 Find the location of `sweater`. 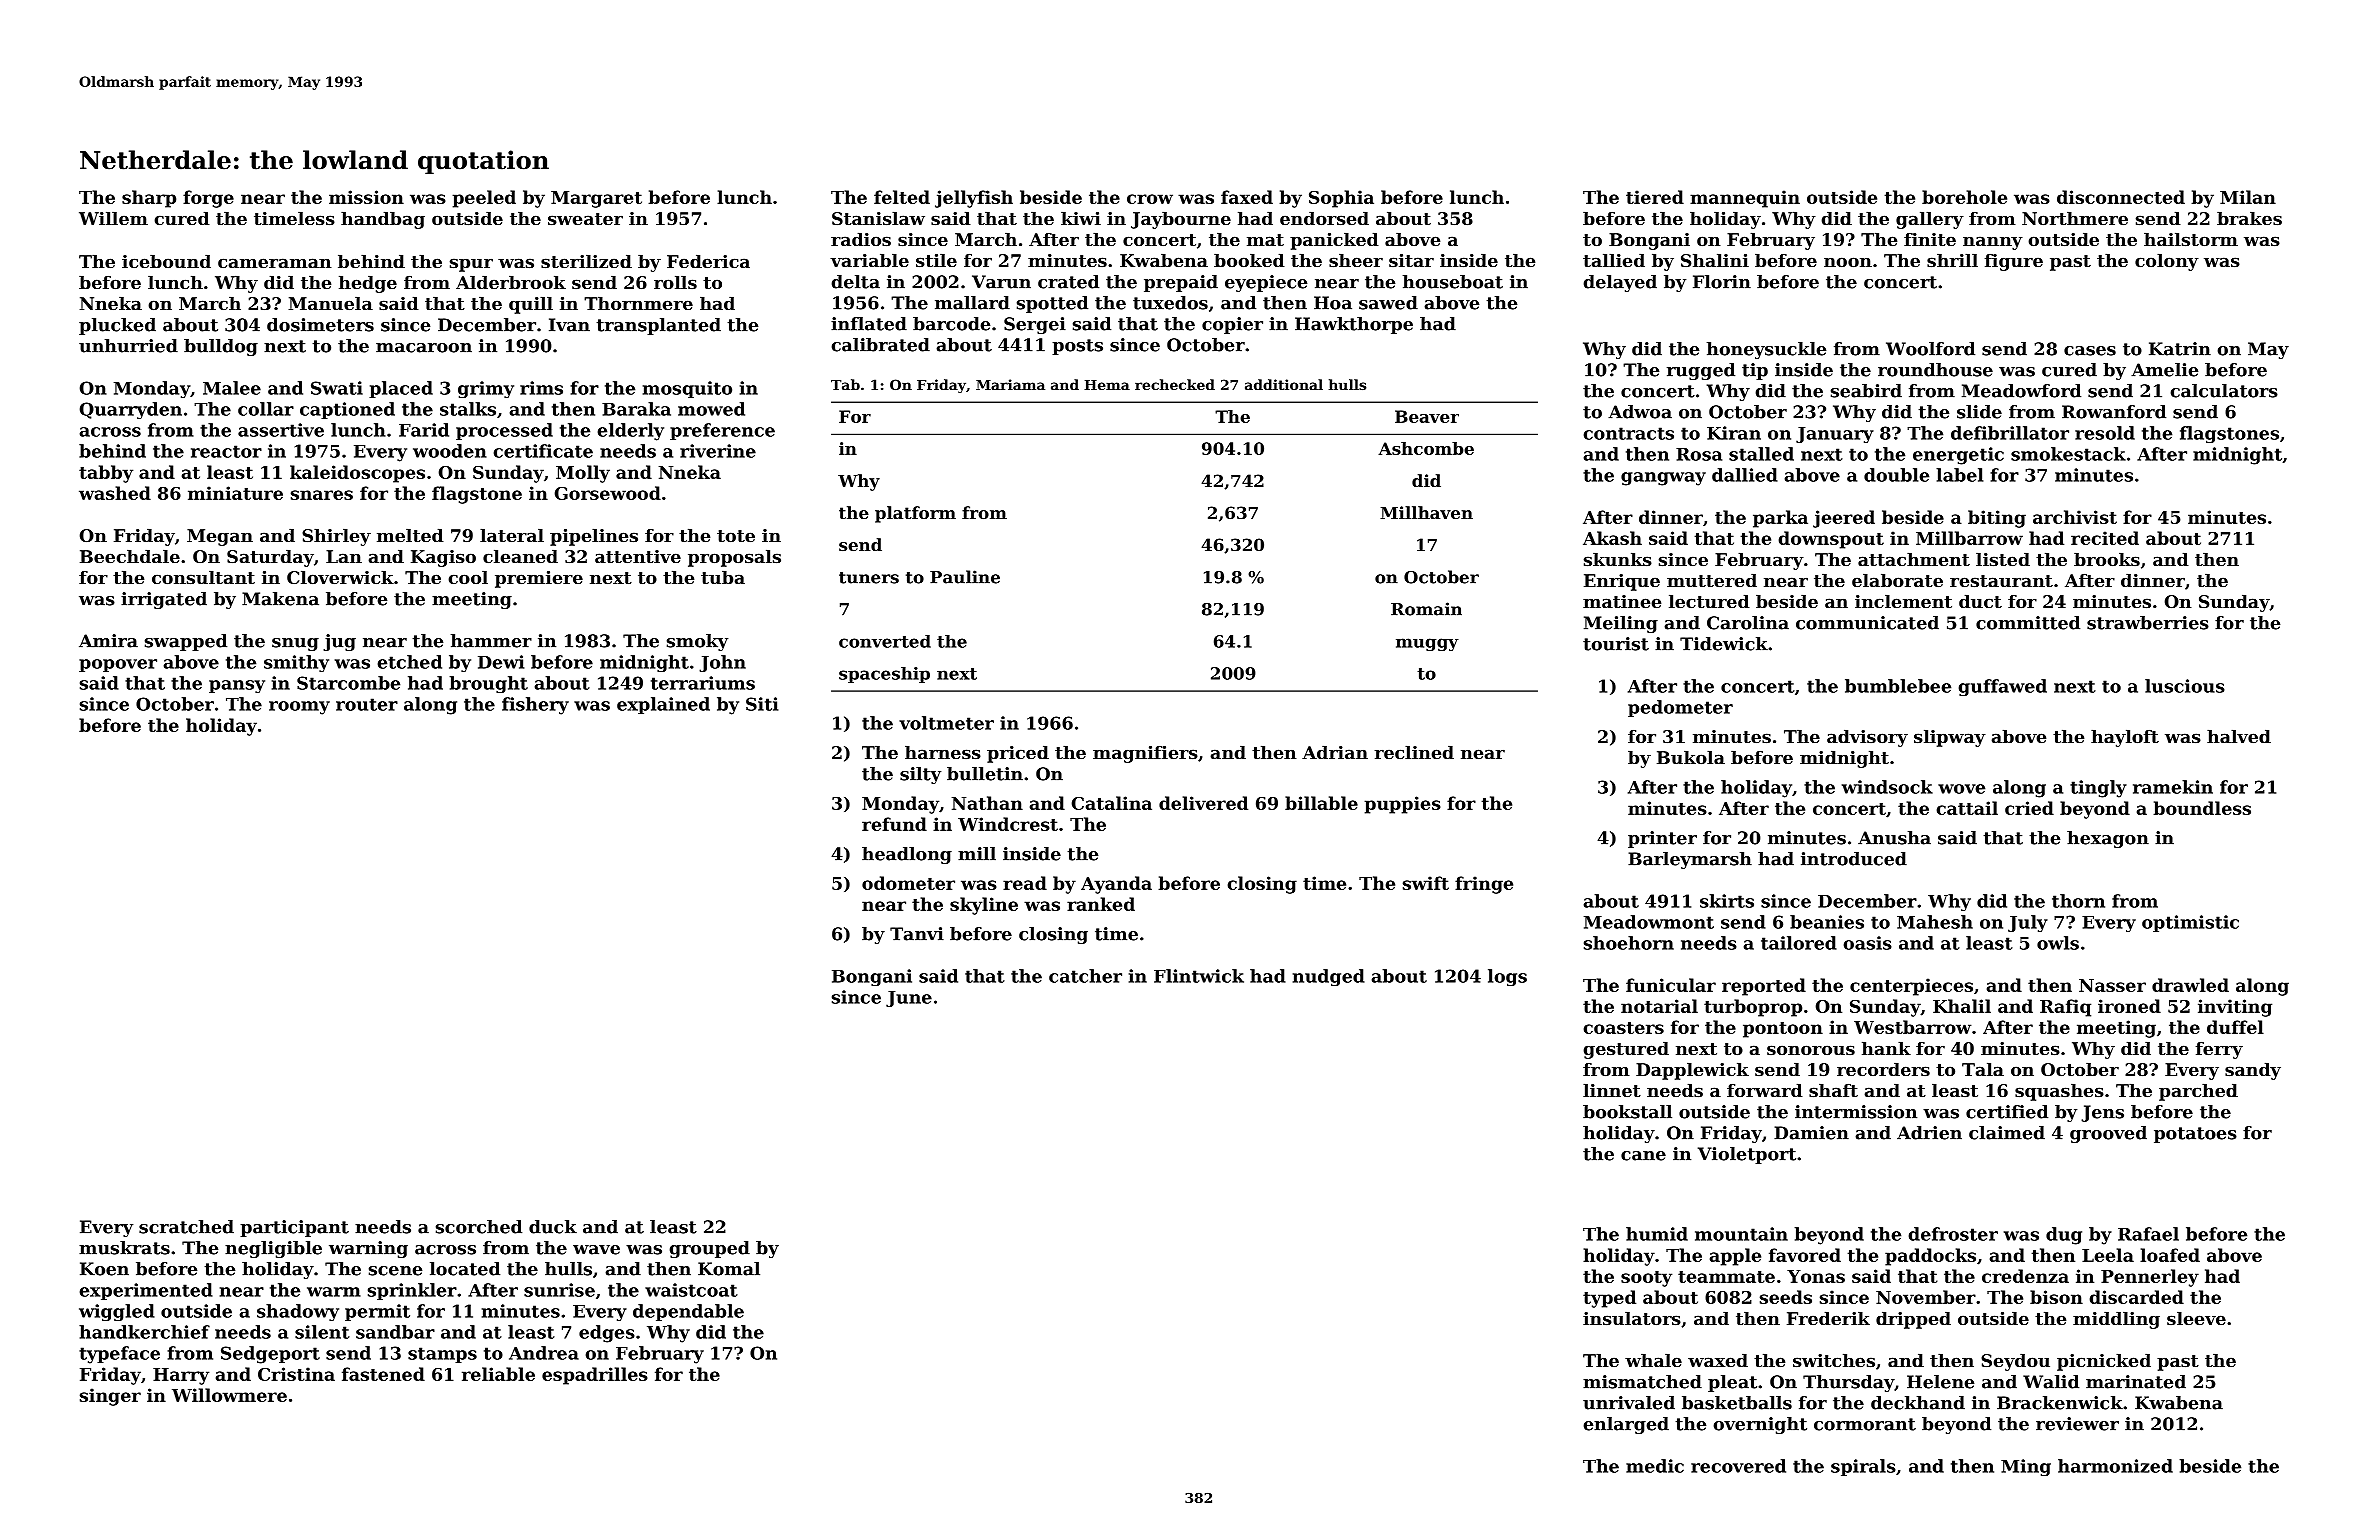

sweater is located at coordinates (585, 219).
